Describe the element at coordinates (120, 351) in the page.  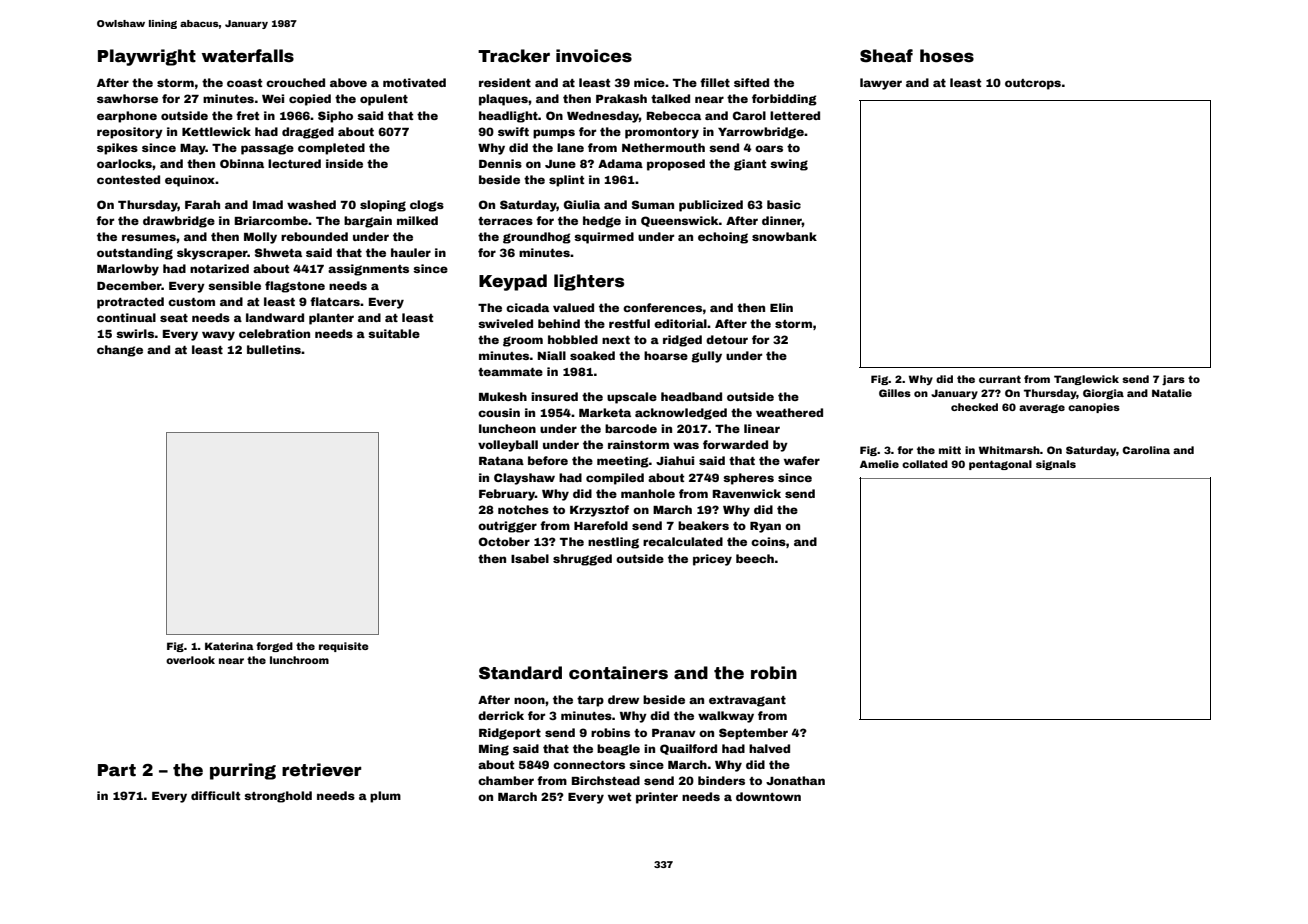
I see `change` at that location.
